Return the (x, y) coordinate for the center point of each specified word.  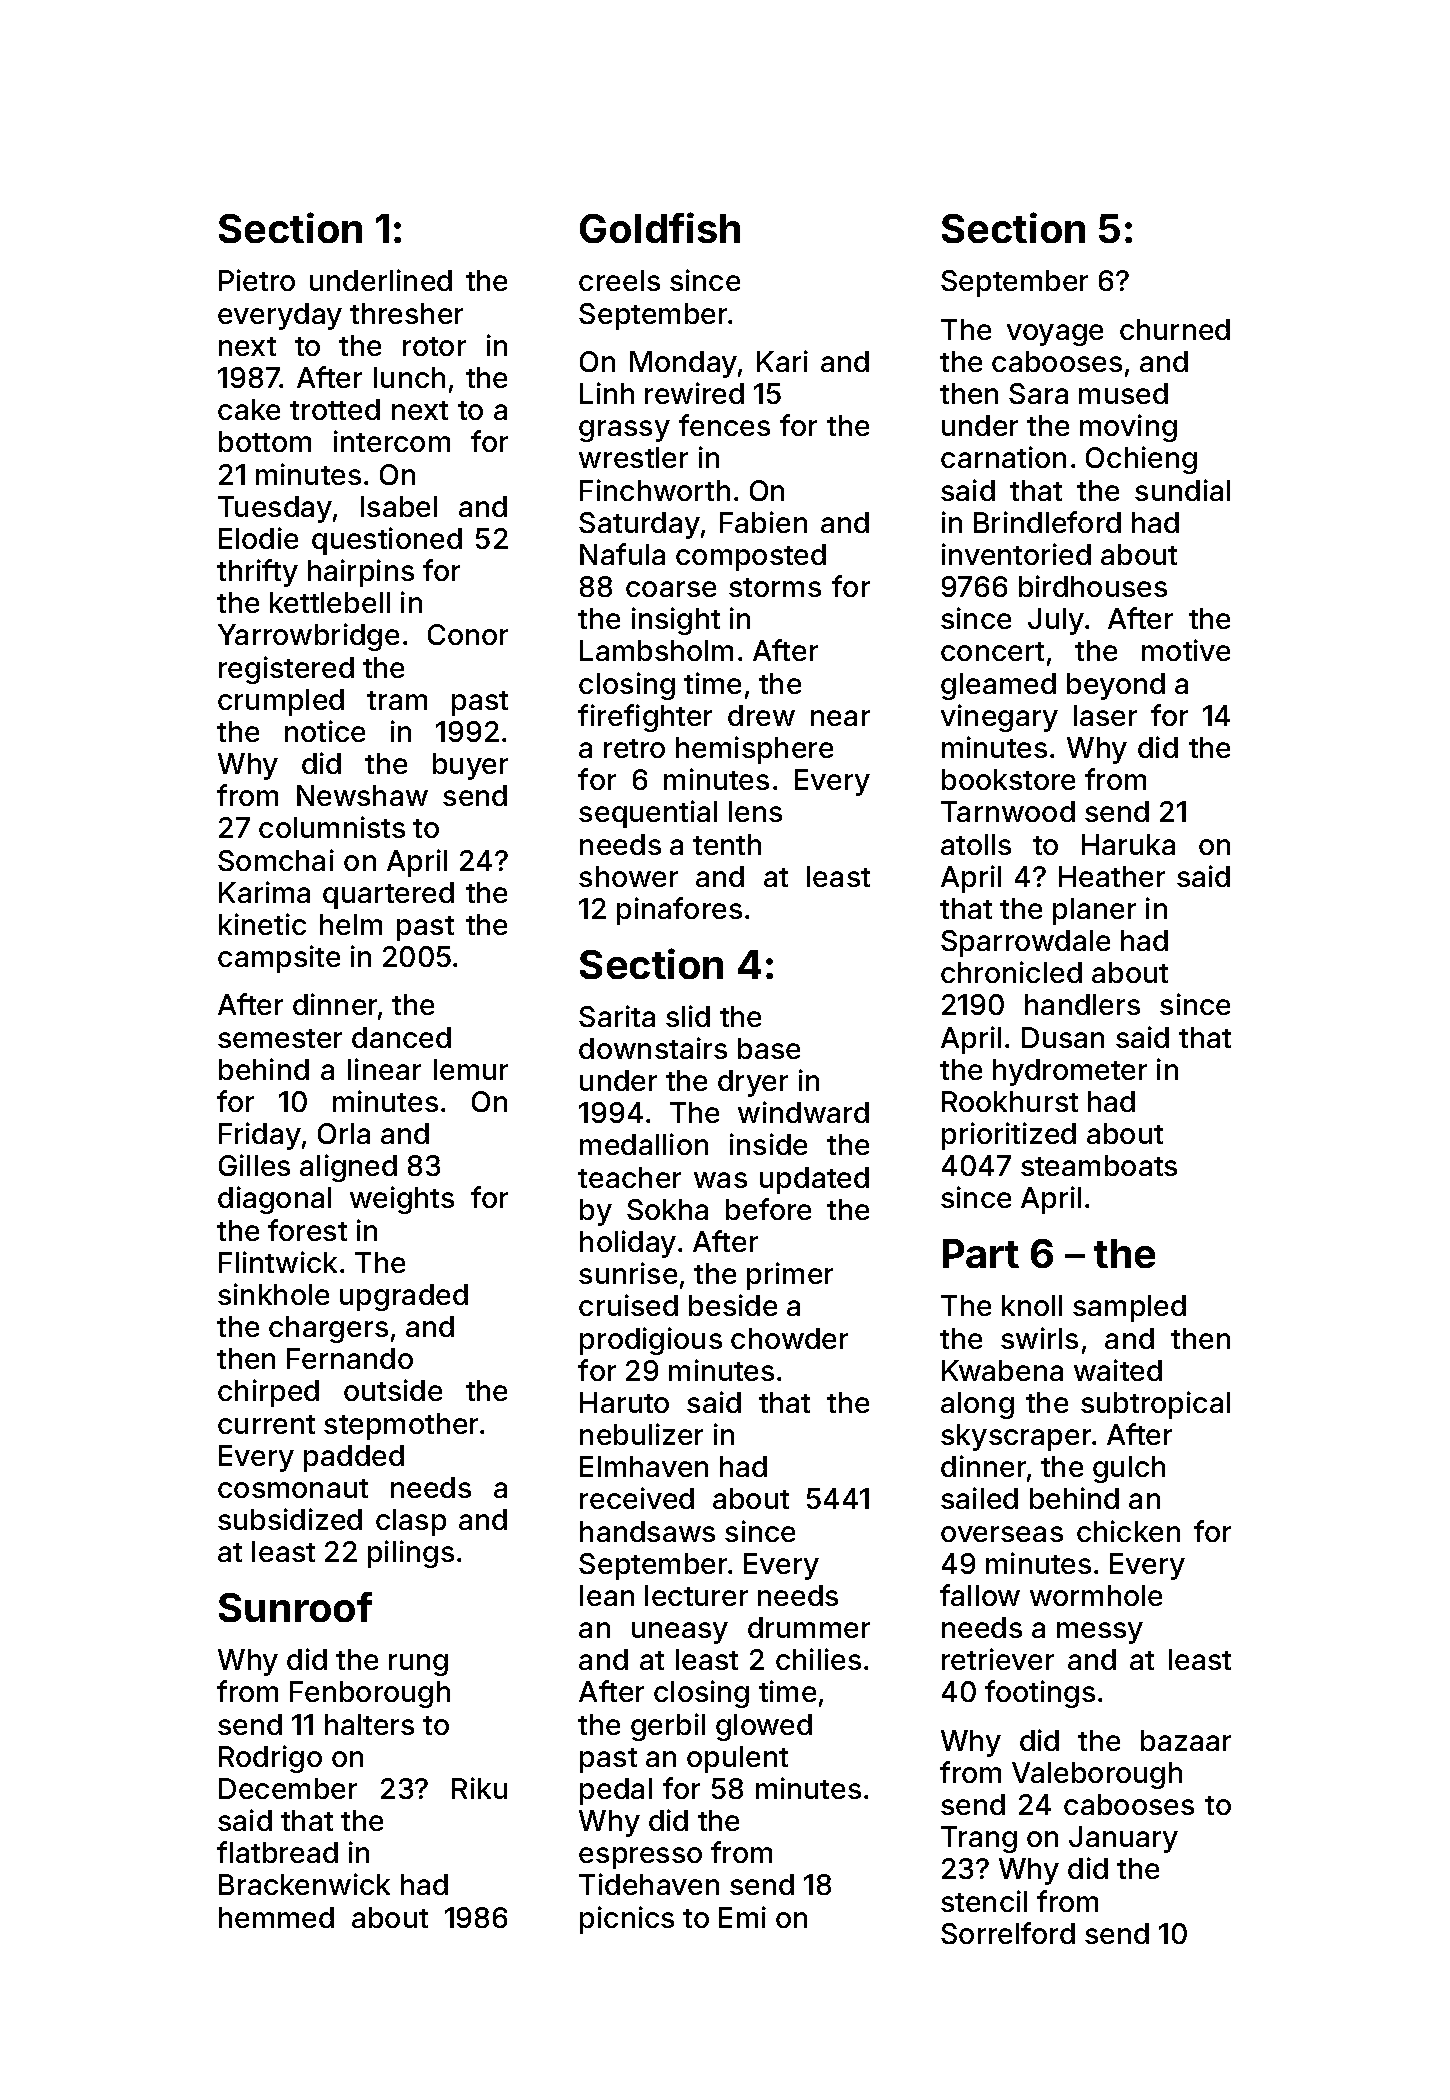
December (288, 1788)
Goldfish (660, 227)
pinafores (679, 911)
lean (607, 1595)
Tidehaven (649, 1884)
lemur (471, 1069)
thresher (406, 313)
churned (1175, 329)
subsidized (290, 1519)
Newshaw (362, 795)
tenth (727, 844)
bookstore (1008, 779)
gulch (1129, 1469)
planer (1094, 911)
